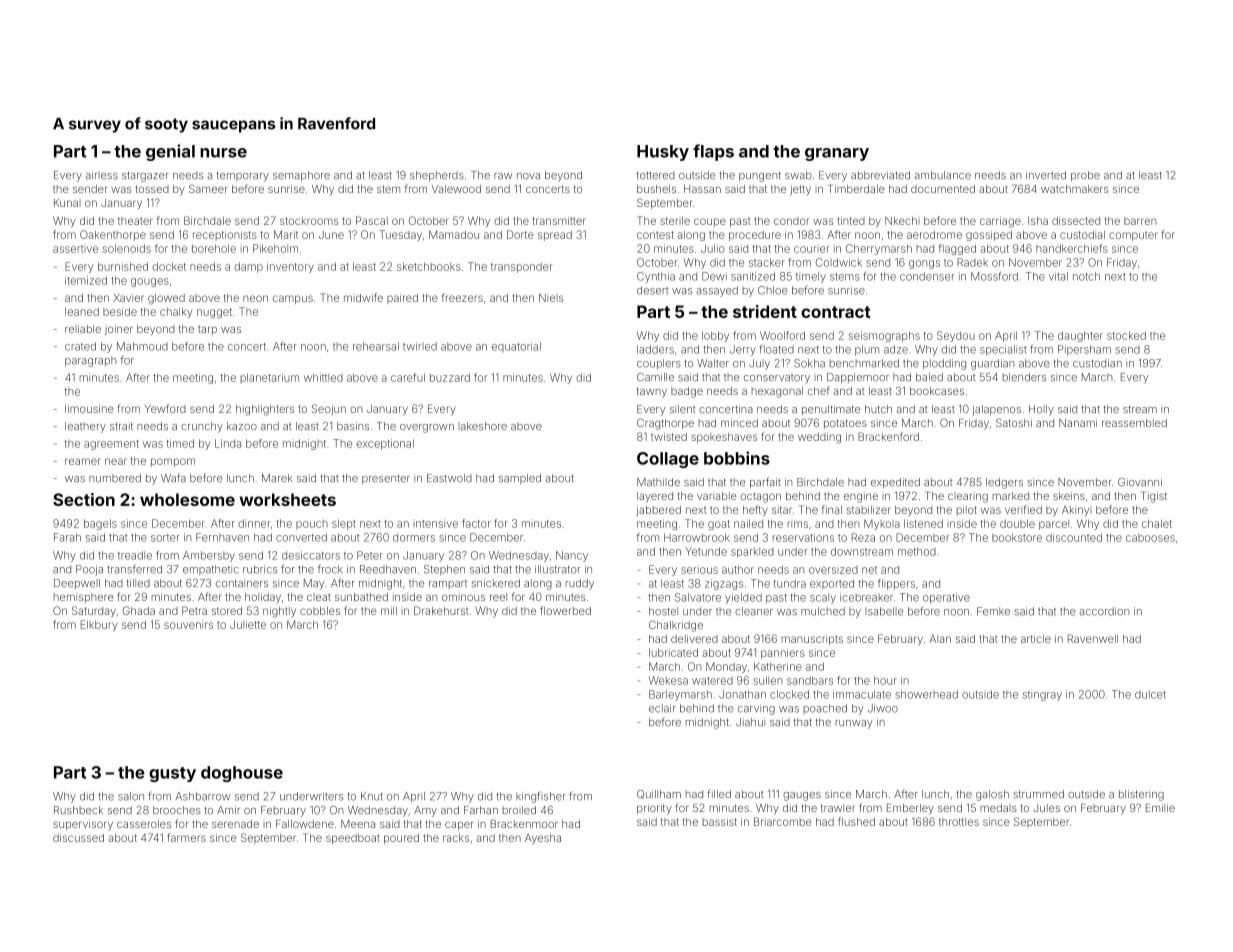 Image resolution: width=1233 pixels, height=952 pixels. What do you see at coordinates (208, 188) in the screenshot?
I see `Sameer` at bounding box center [208, 188].
